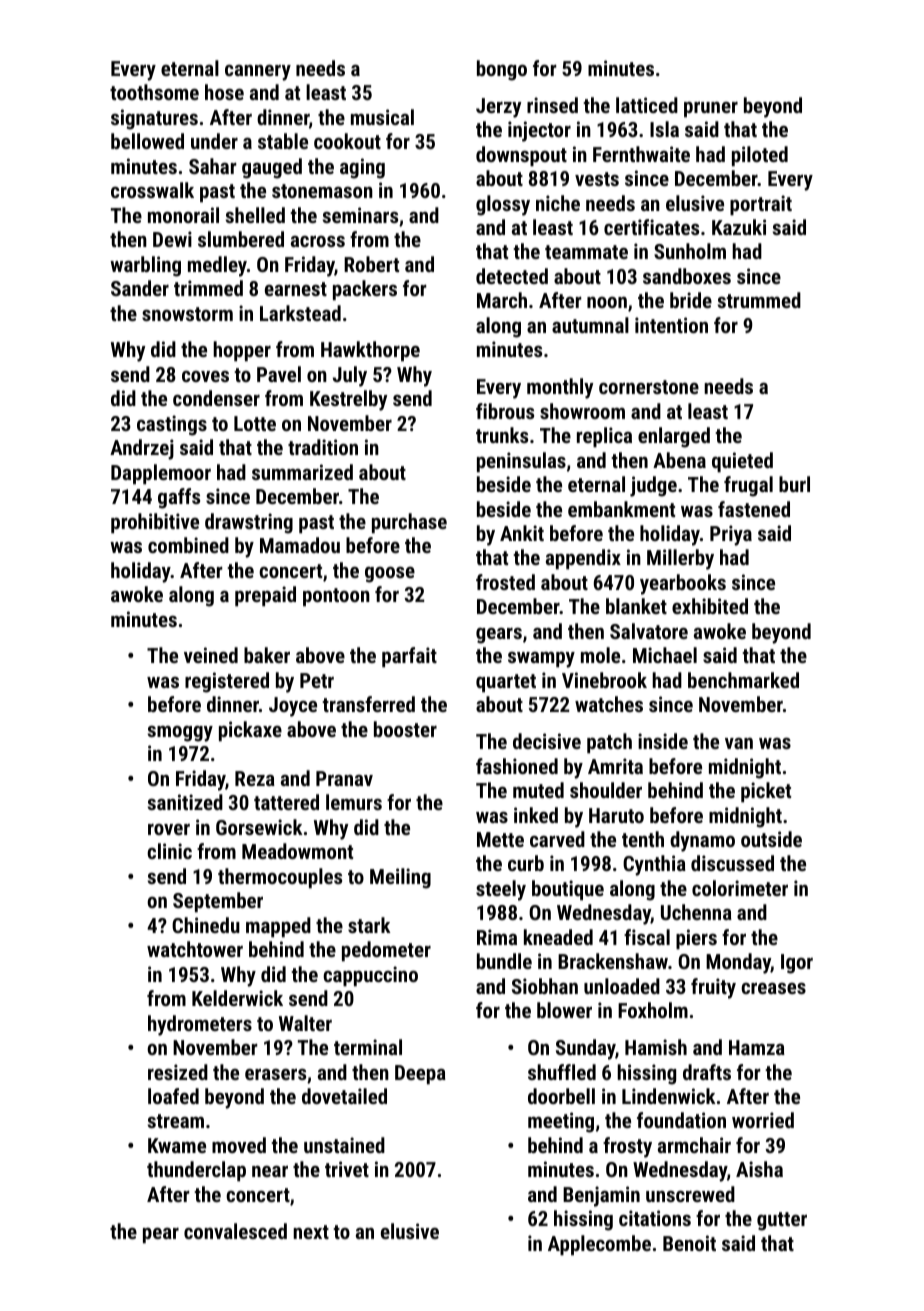  Describe the element at coordinates (647, 105) in the page. I see `latticed` at that location.
